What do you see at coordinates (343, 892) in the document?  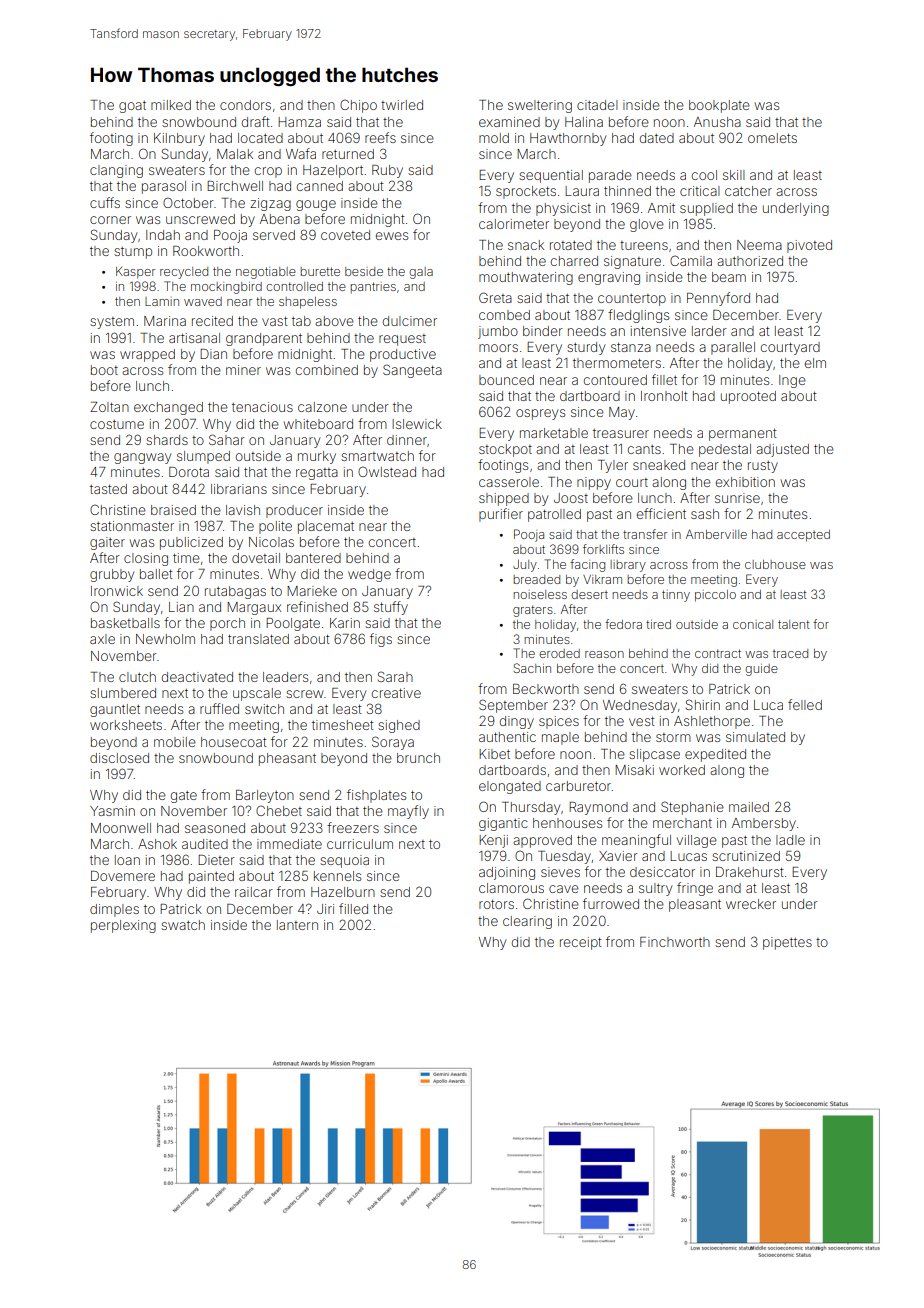 I see `Hazelburn` at bounding box center [343, 892].
